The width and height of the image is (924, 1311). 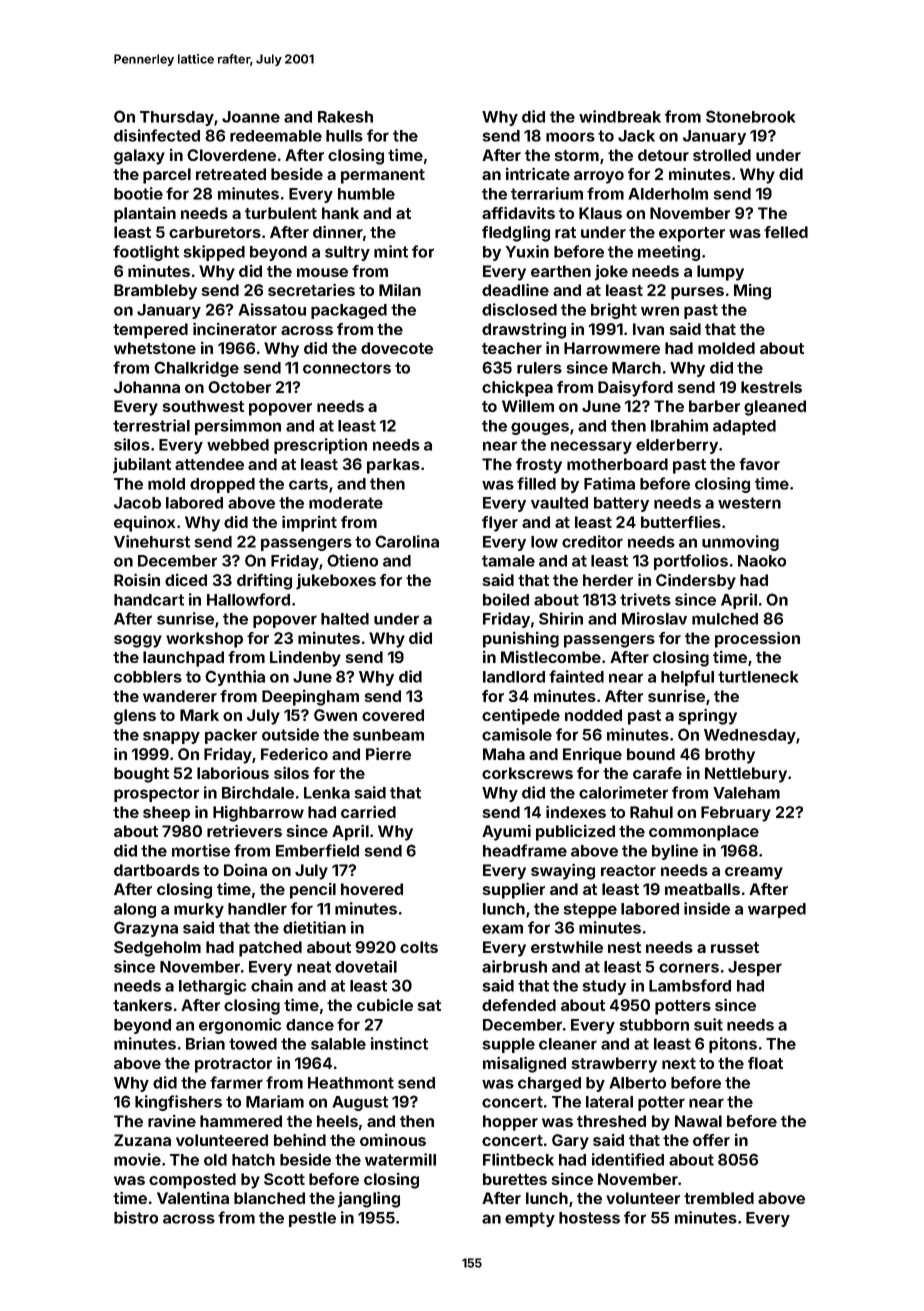 I want to click on Thursday, so click(x=177, y=118).
